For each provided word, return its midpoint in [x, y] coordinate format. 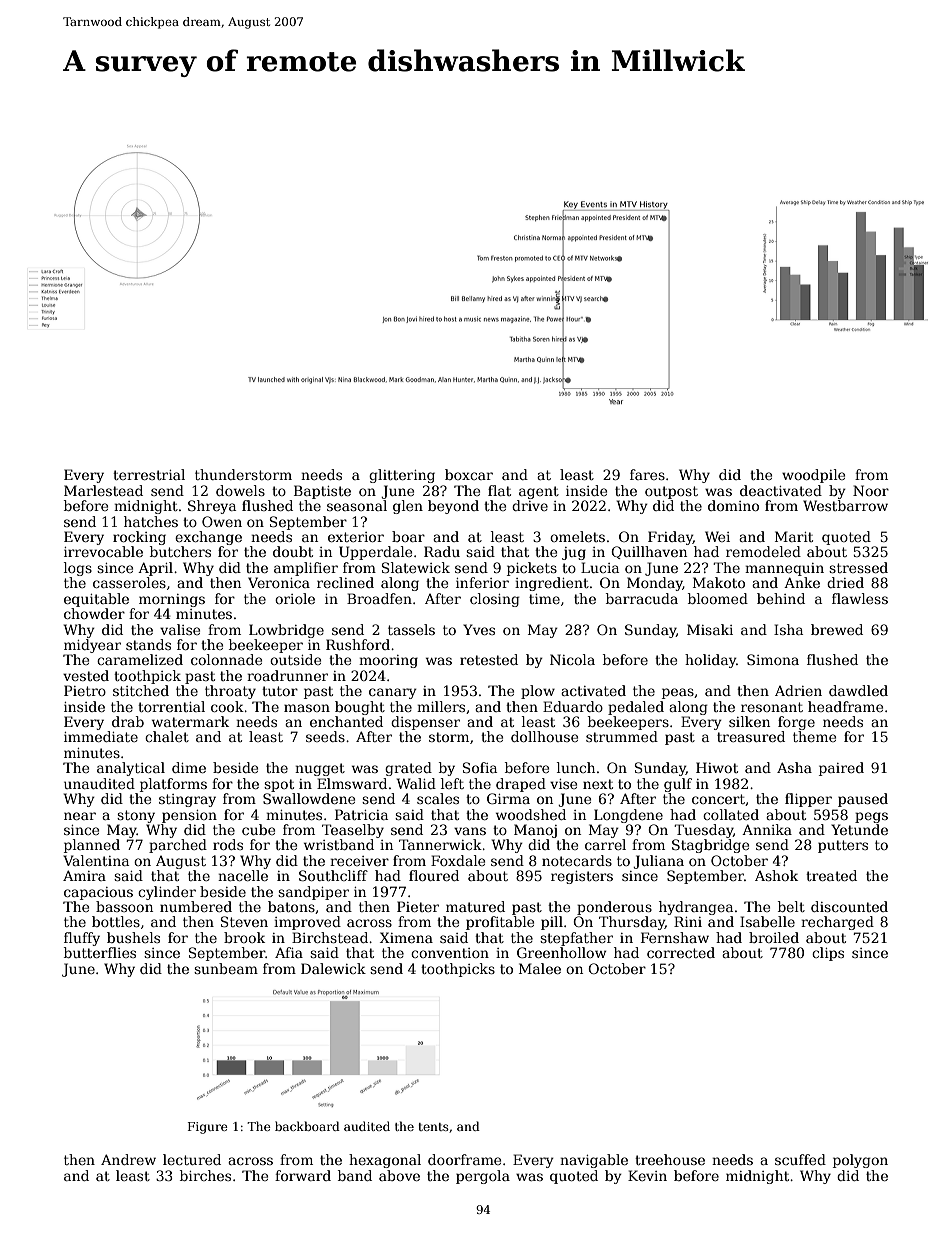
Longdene [628, 816]
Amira [84, 875]
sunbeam [226, 968]
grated [408, 769]
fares [647, 474]
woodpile [813, 476]
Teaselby [353, 831]
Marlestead [103, 490]
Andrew [128, 1159]
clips [828, 954]
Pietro [85, 690]
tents [434, 1127]
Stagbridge [710, 846]
